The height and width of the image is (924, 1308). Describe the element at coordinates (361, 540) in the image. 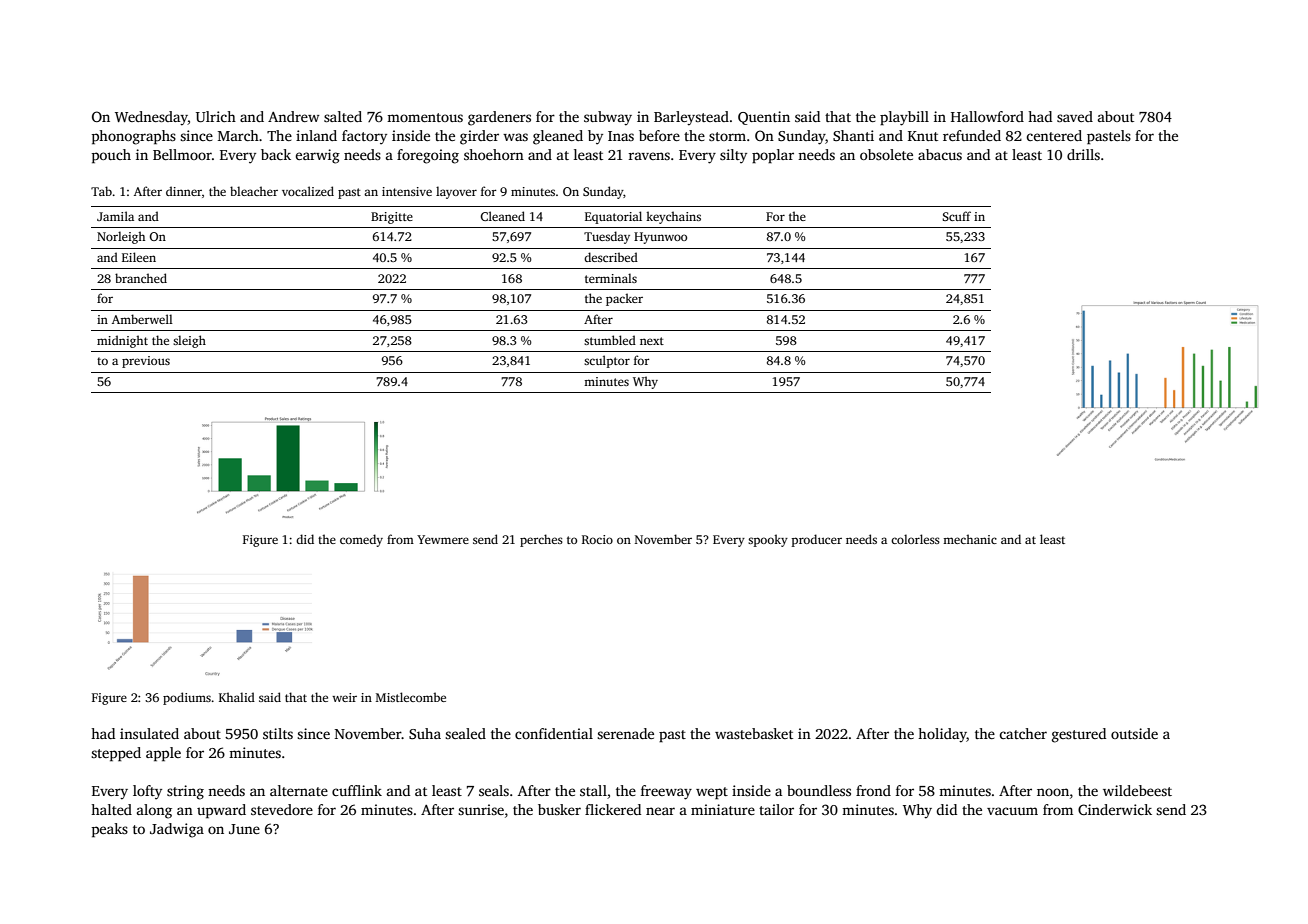

I see `comedy` at that location.
